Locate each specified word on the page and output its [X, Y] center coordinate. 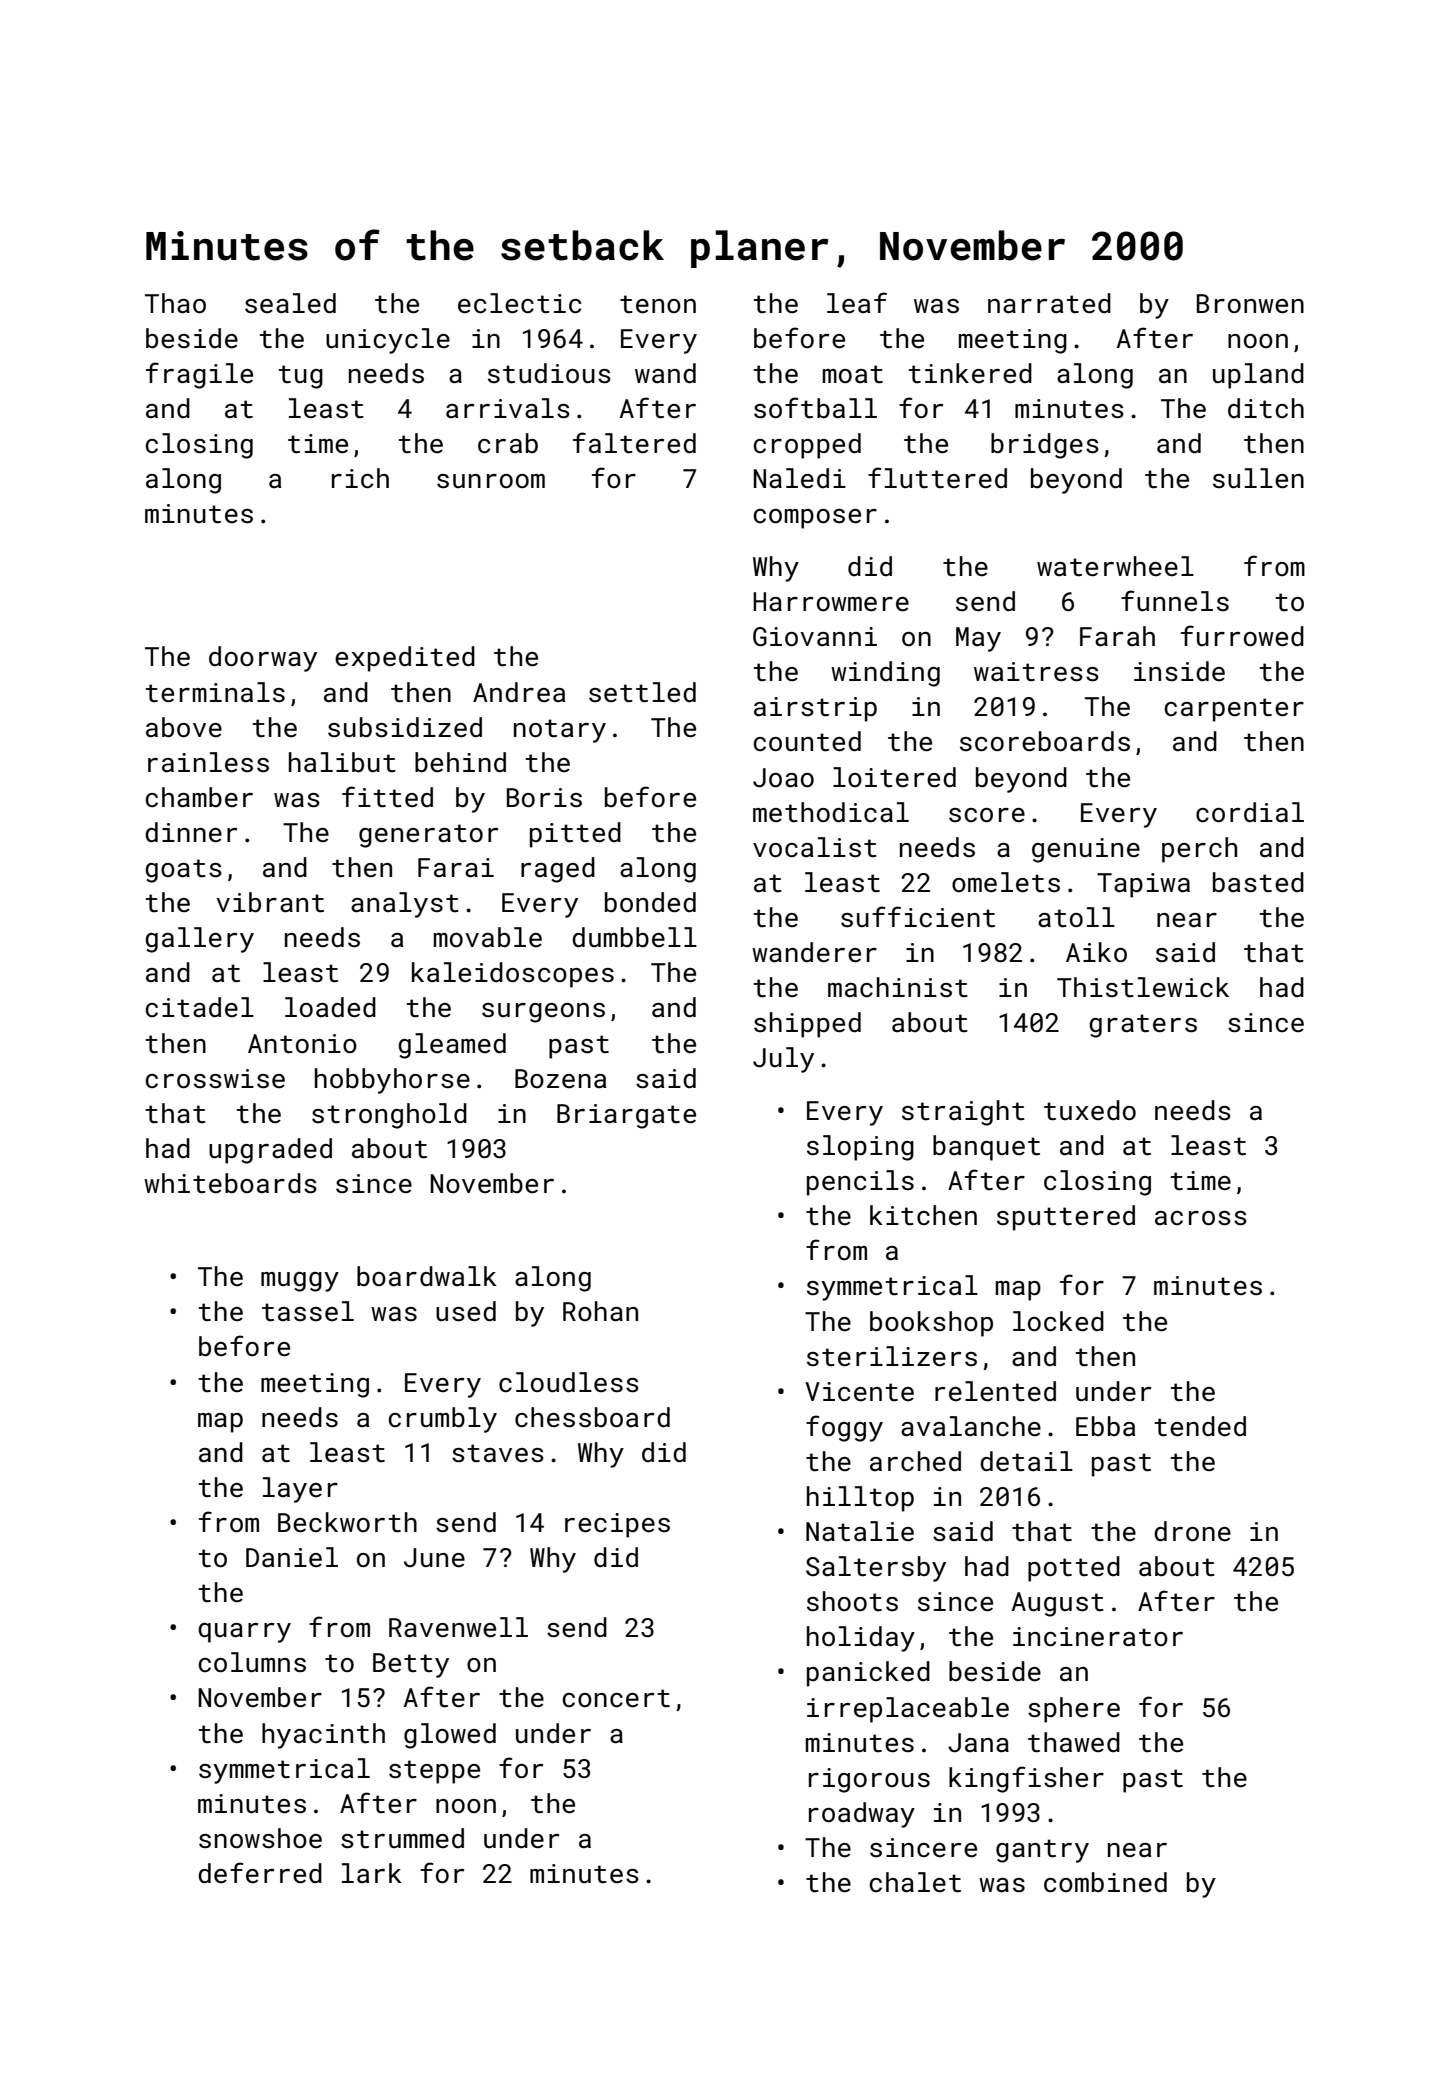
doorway [263, 659]
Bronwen [1250, 304]
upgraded [270, 1151]
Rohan [600, 1311]
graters [1143, 1026]
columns [252, 1662]
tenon [658, 304]
